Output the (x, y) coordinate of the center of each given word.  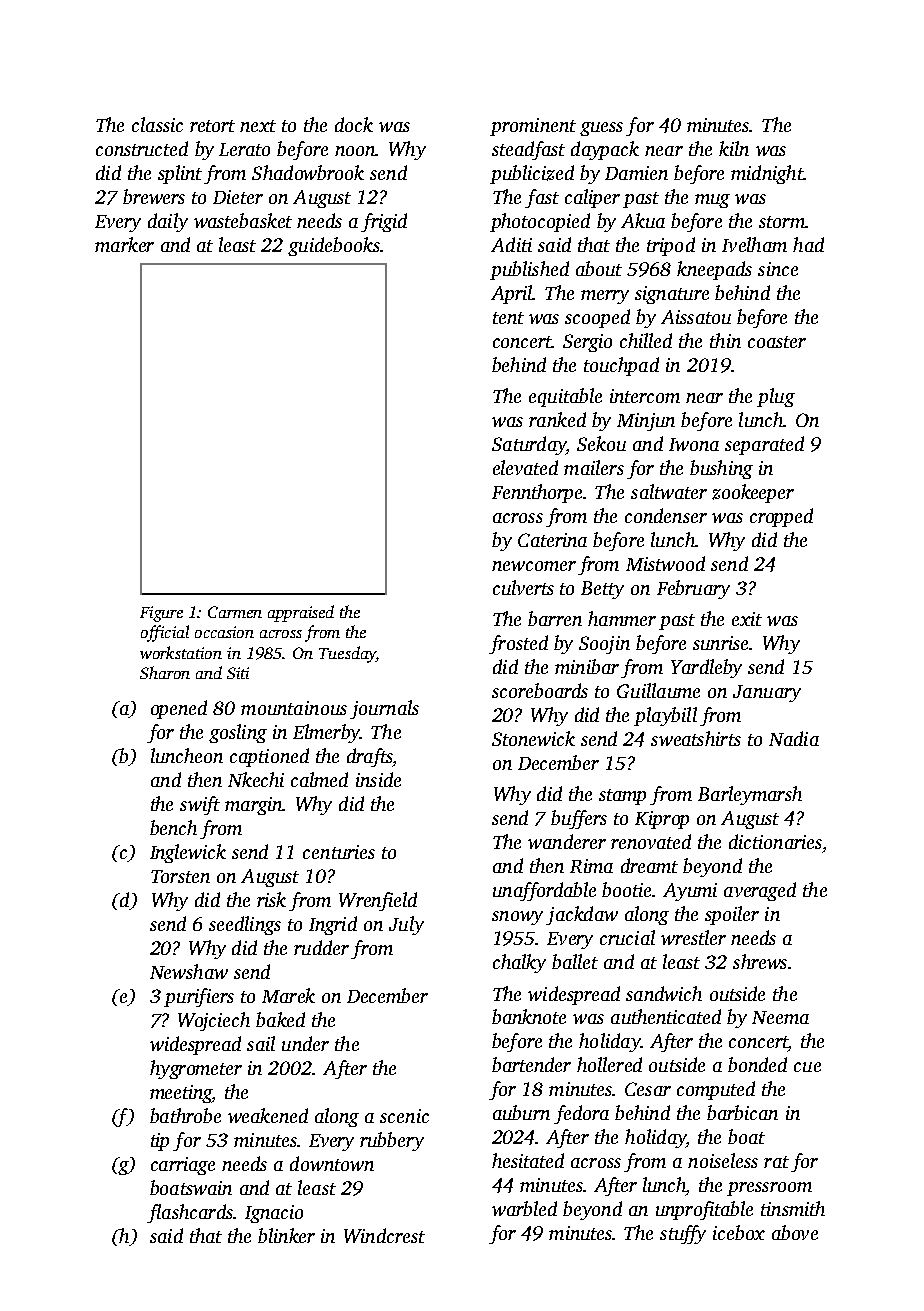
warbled (524, 1208)
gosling (238, 733)
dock (354, 124)
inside (378, 779)
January (767, 693)
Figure (161, 614)
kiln (734, 148)
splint (180, 174)
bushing (721, 469)
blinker (286, 1235)
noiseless (723, 1160)
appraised (301, 613)
